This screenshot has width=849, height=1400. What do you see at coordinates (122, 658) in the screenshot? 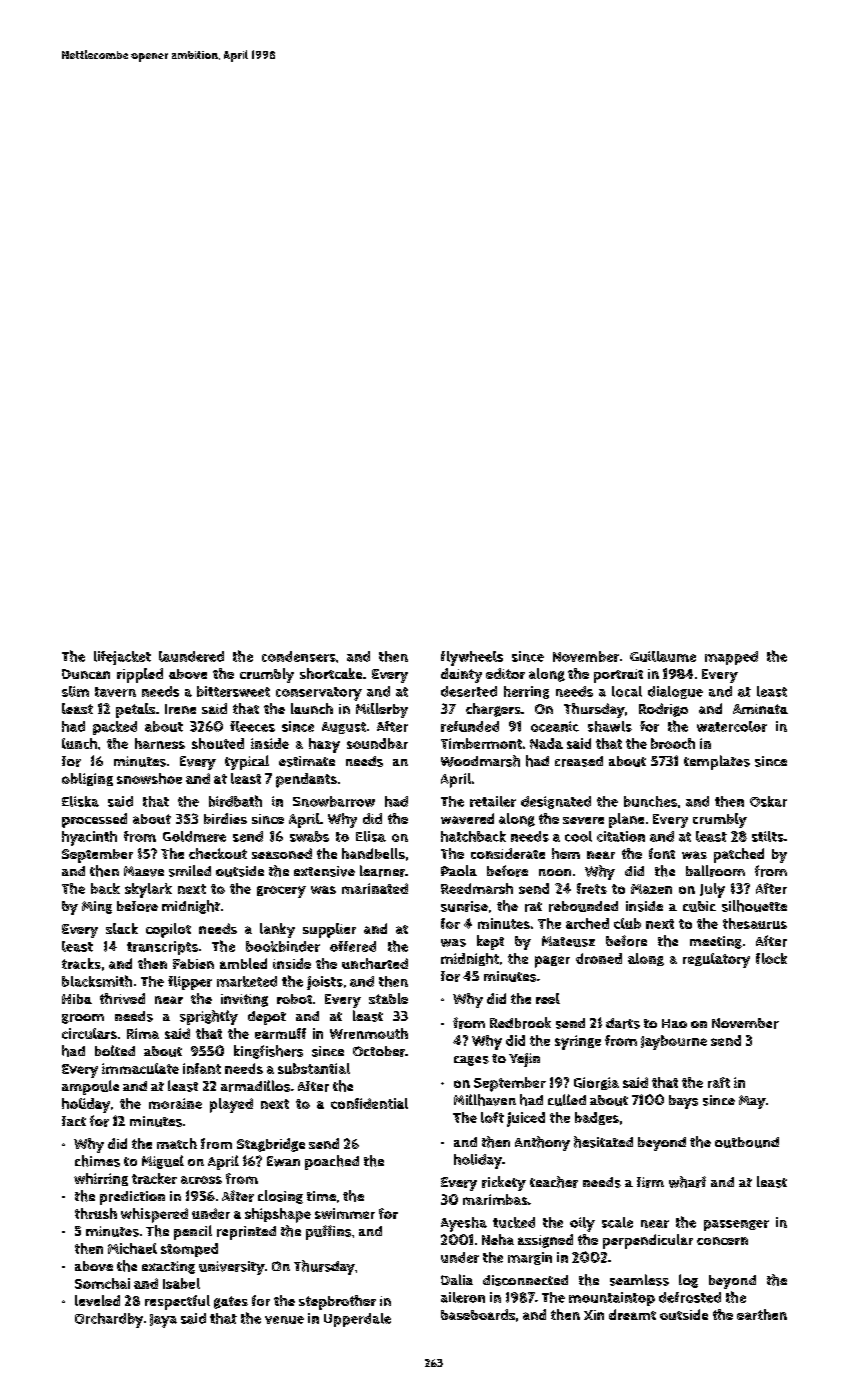
I see `lifejacket` at bounding box center [122, 658].
